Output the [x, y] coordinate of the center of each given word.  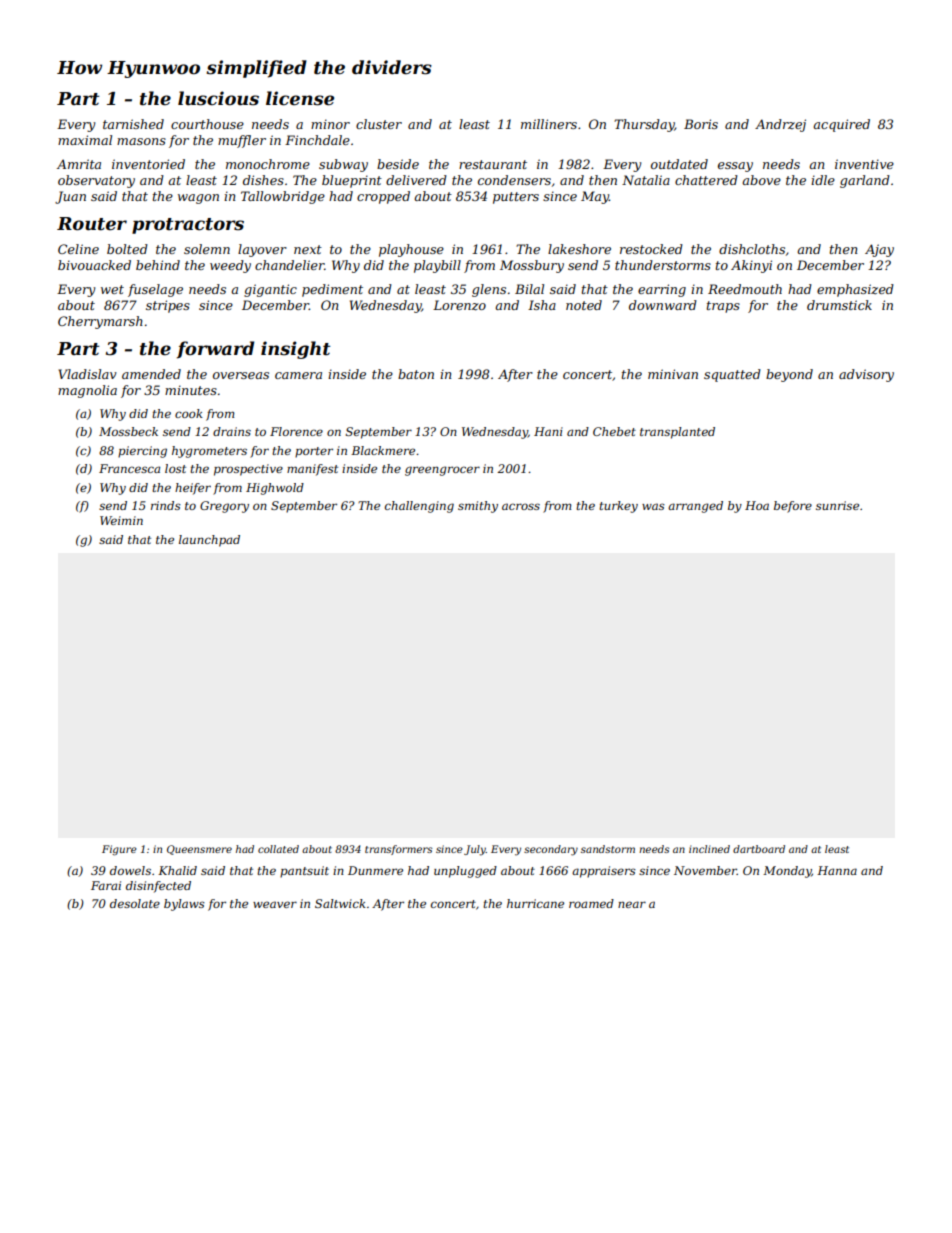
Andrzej [780, 125]
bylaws [184, 905]
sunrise [837, 505]
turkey [618, 507]
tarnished [133, 124]
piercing [142, 452]
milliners [549, 124]
